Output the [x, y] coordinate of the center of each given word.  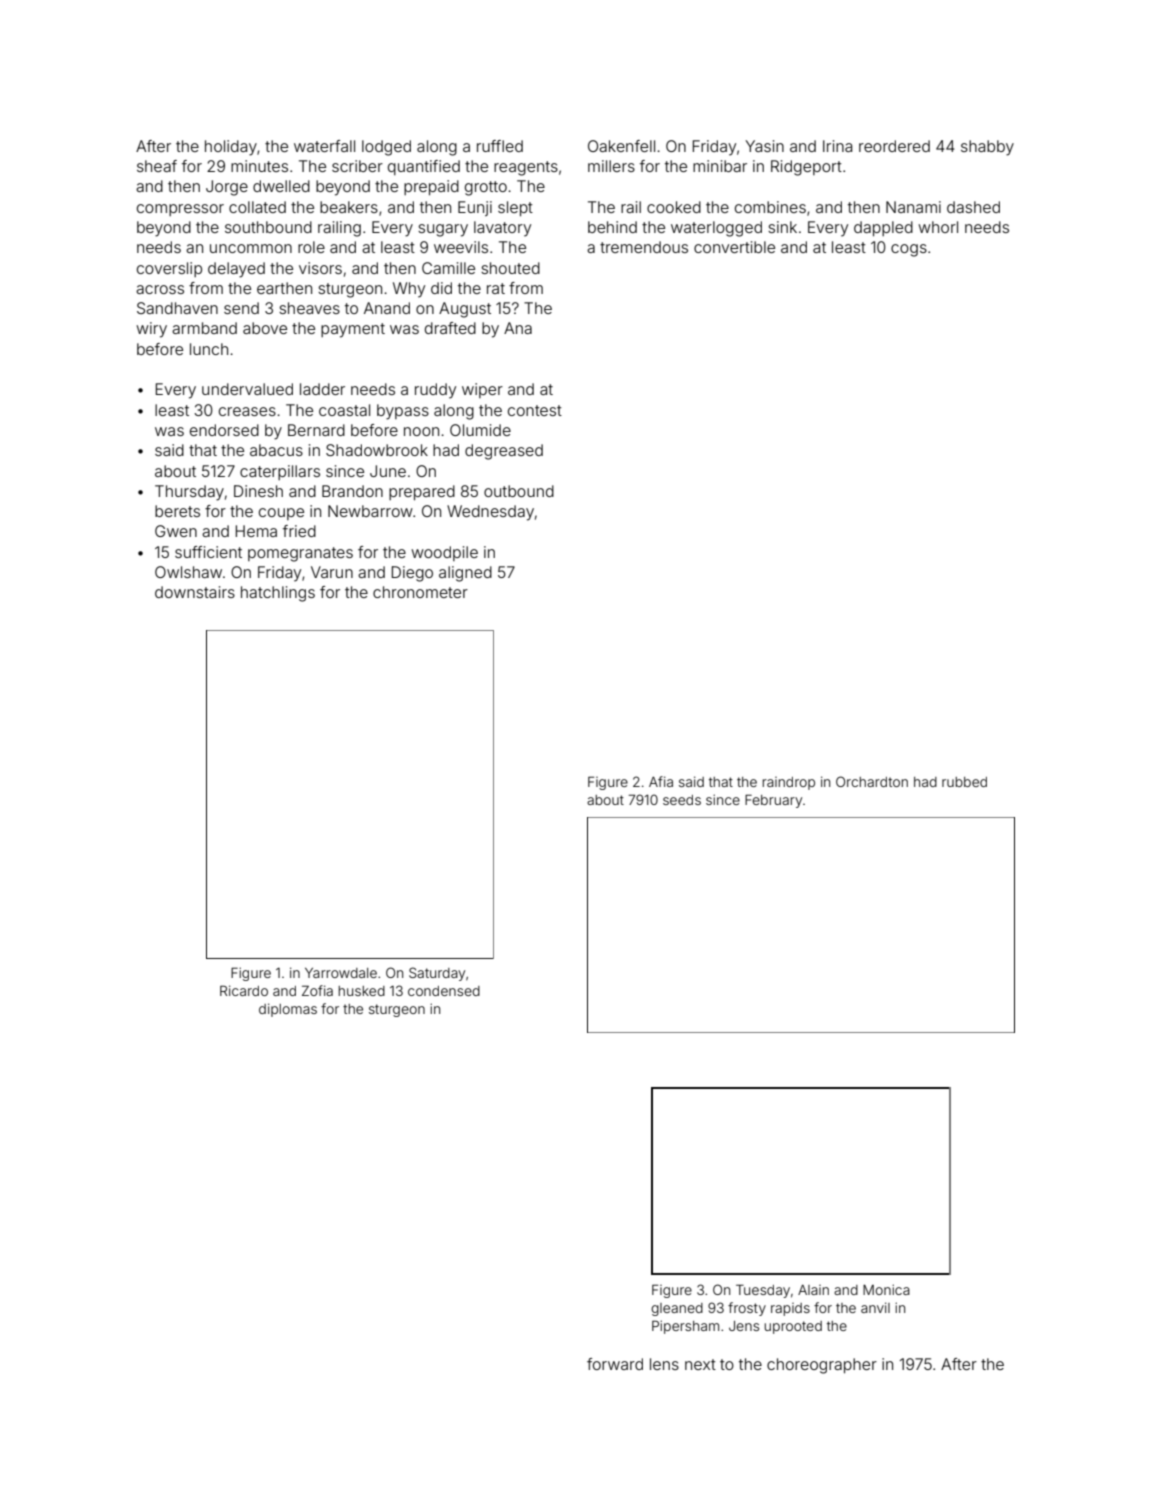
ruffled [500, 146]
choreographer [822, 1366]
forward [615, 1364]
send [241, 308]
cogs [909, 250]
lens [664, 1364]
